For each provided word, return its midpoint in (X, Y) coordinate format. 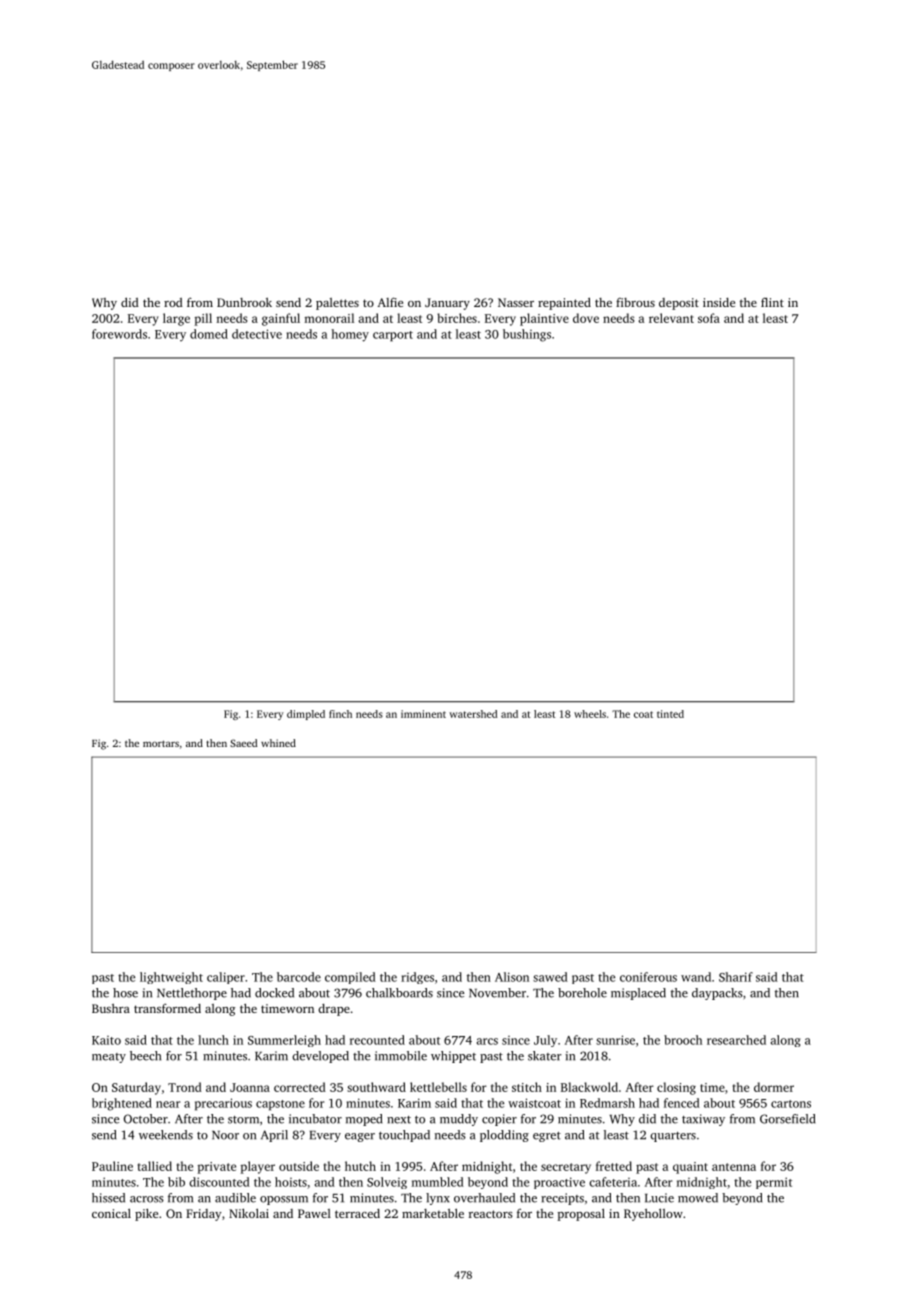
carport (393, 336)
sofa (709, 318)
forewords (119, 334)
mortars (161, 743)
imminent (423, 714)
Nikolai (249, 1213)
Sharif (736, 977)
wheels (590, 714)
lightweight (171, 978)
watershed (473, 714)
